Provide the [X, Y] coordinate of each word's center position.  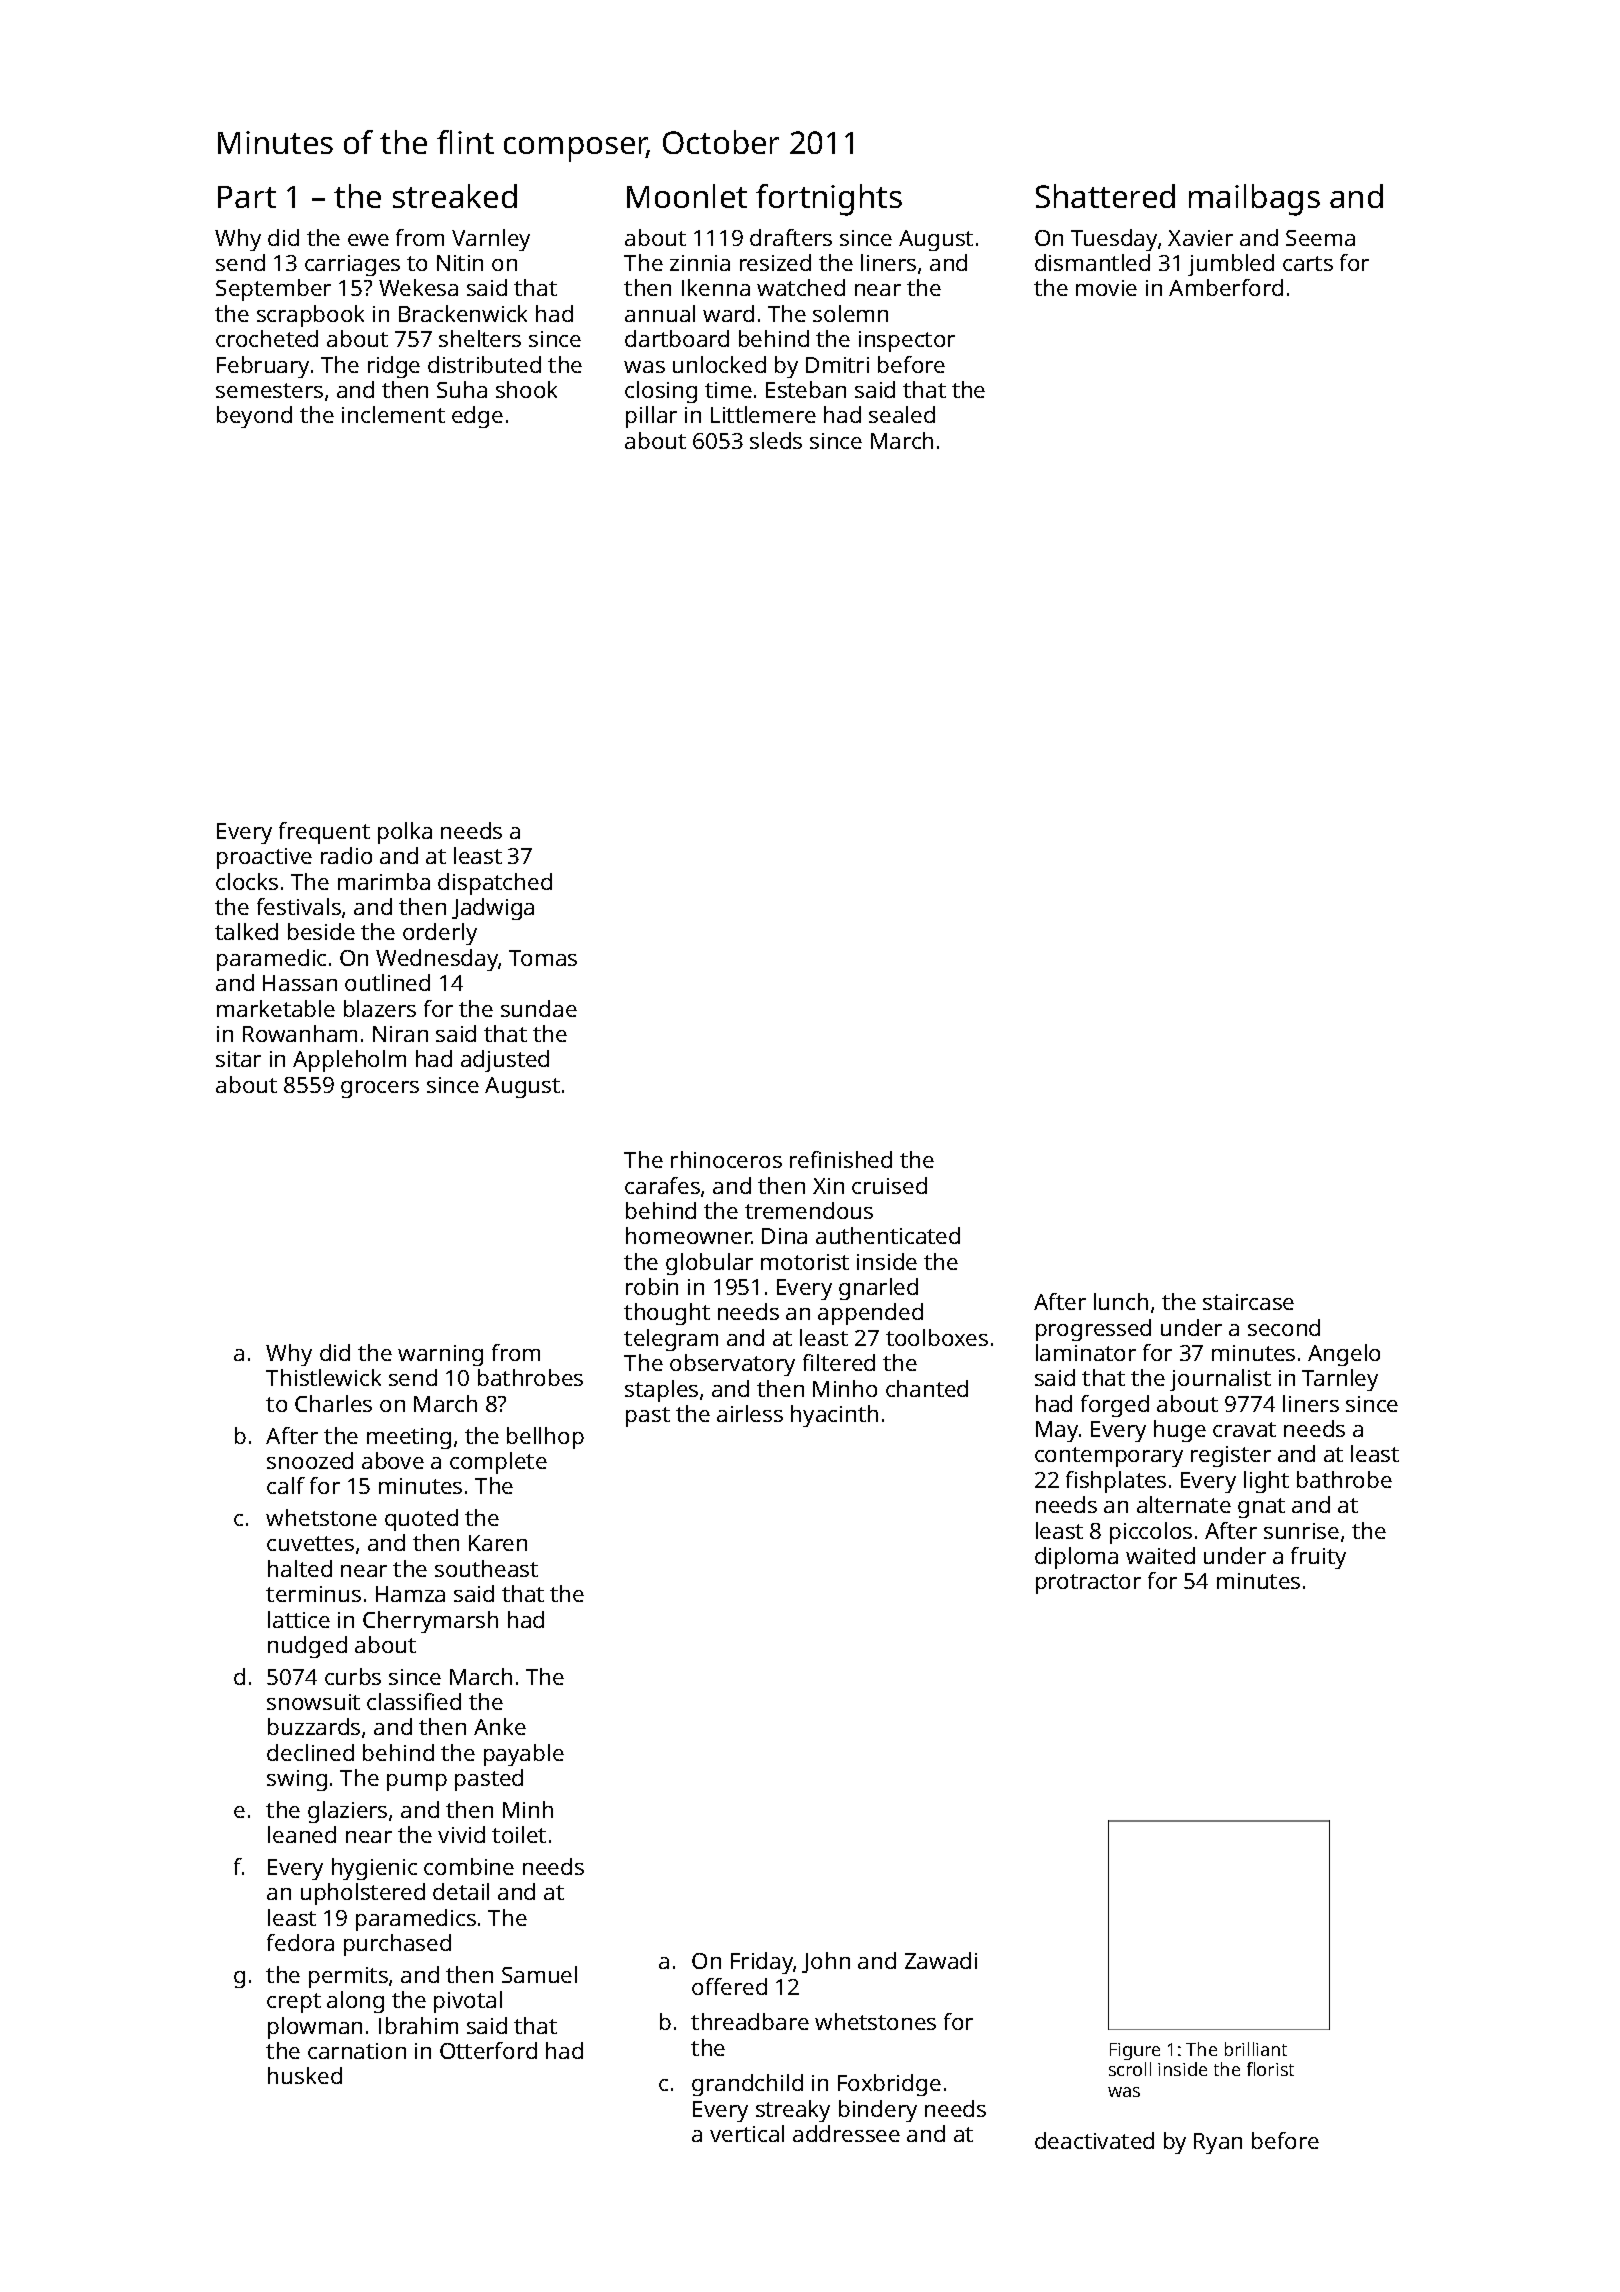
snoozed [310, 1460]
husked [305, 2075]
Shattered [1105, 196]
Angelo [1344, 1355]
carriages [352, 265]
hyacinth [834, 1416]
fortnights [829, 200]
